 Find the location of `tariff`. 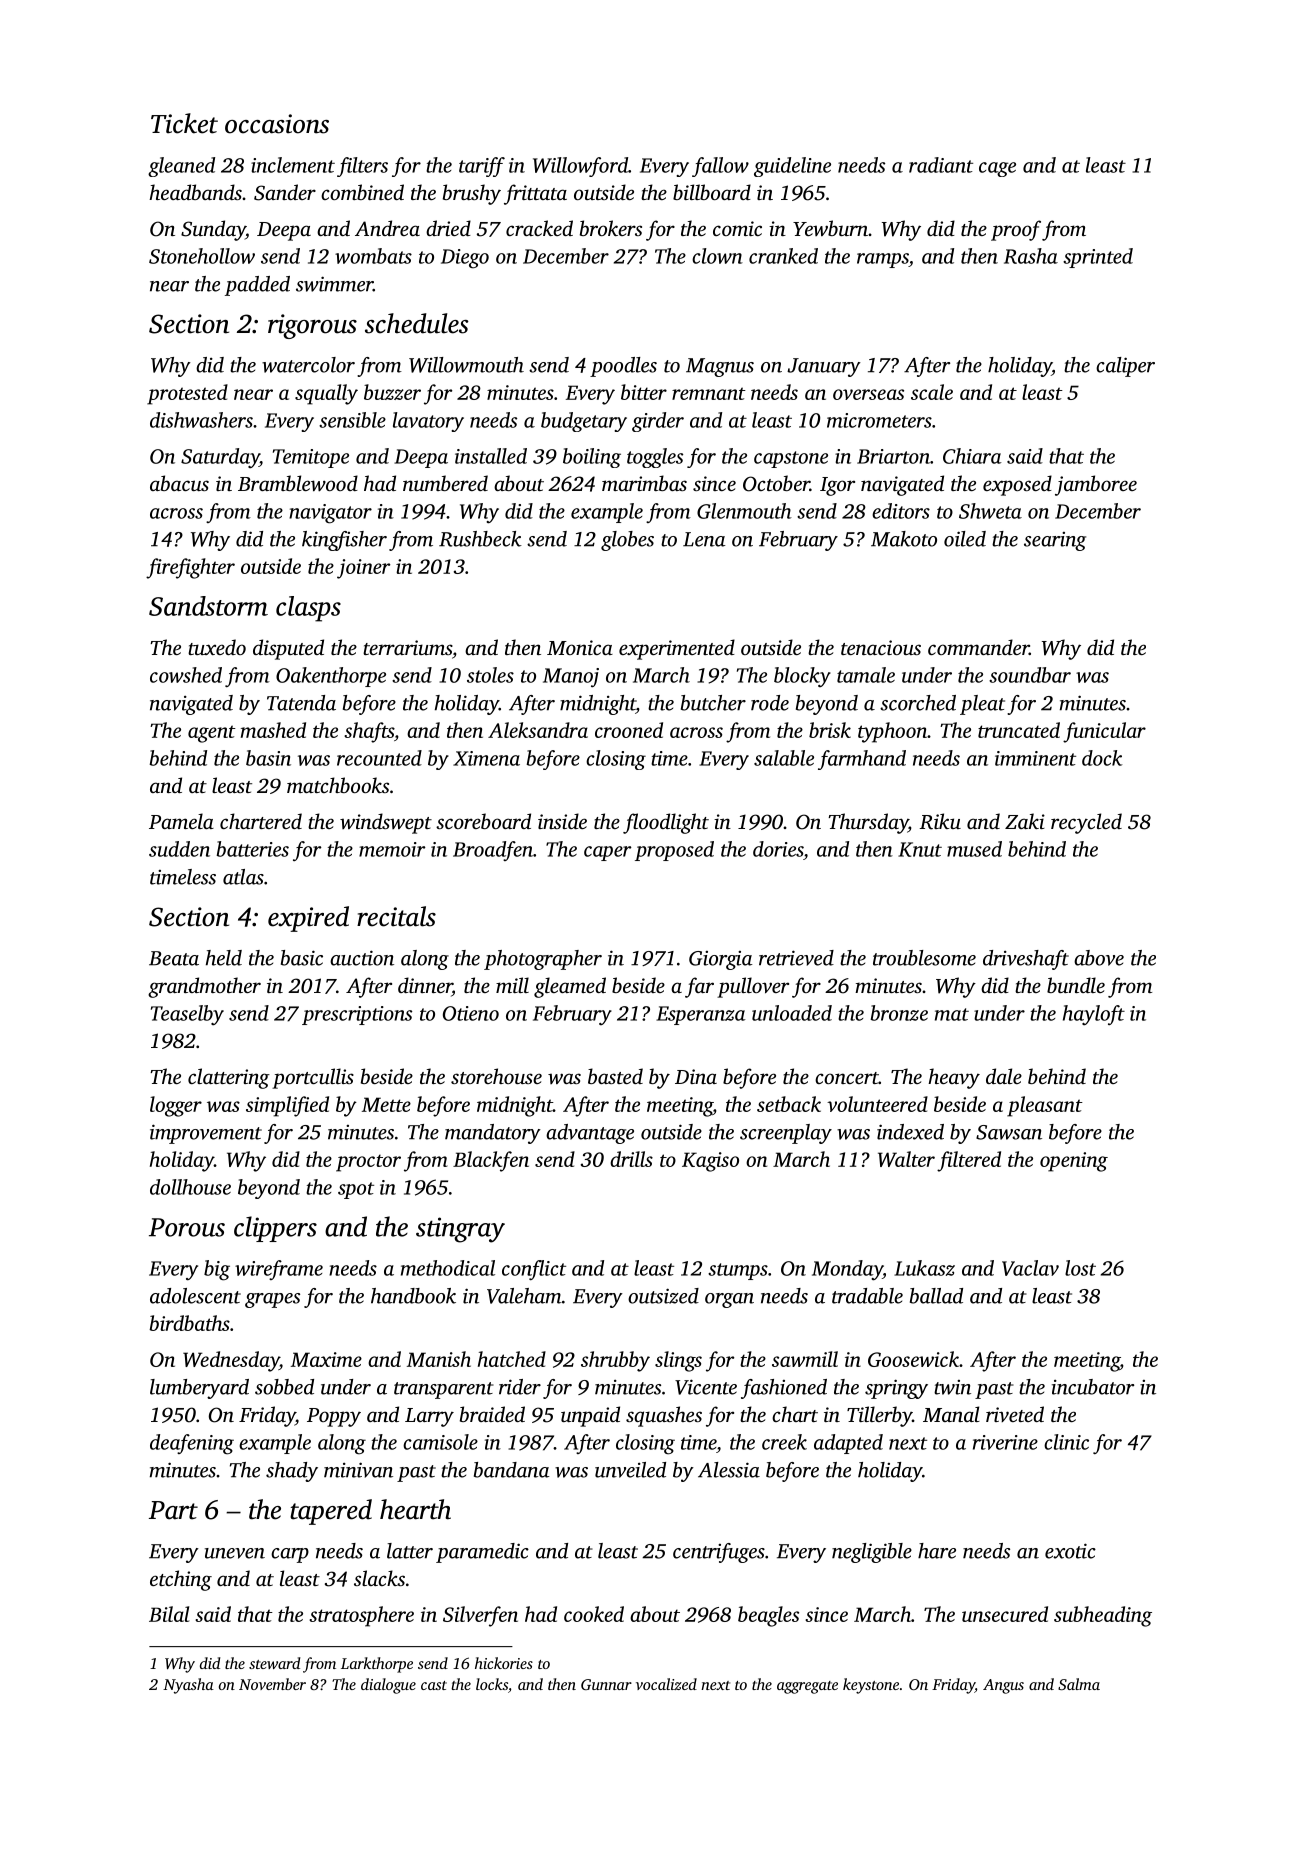

tariff is located at coordinates (482, 167).
